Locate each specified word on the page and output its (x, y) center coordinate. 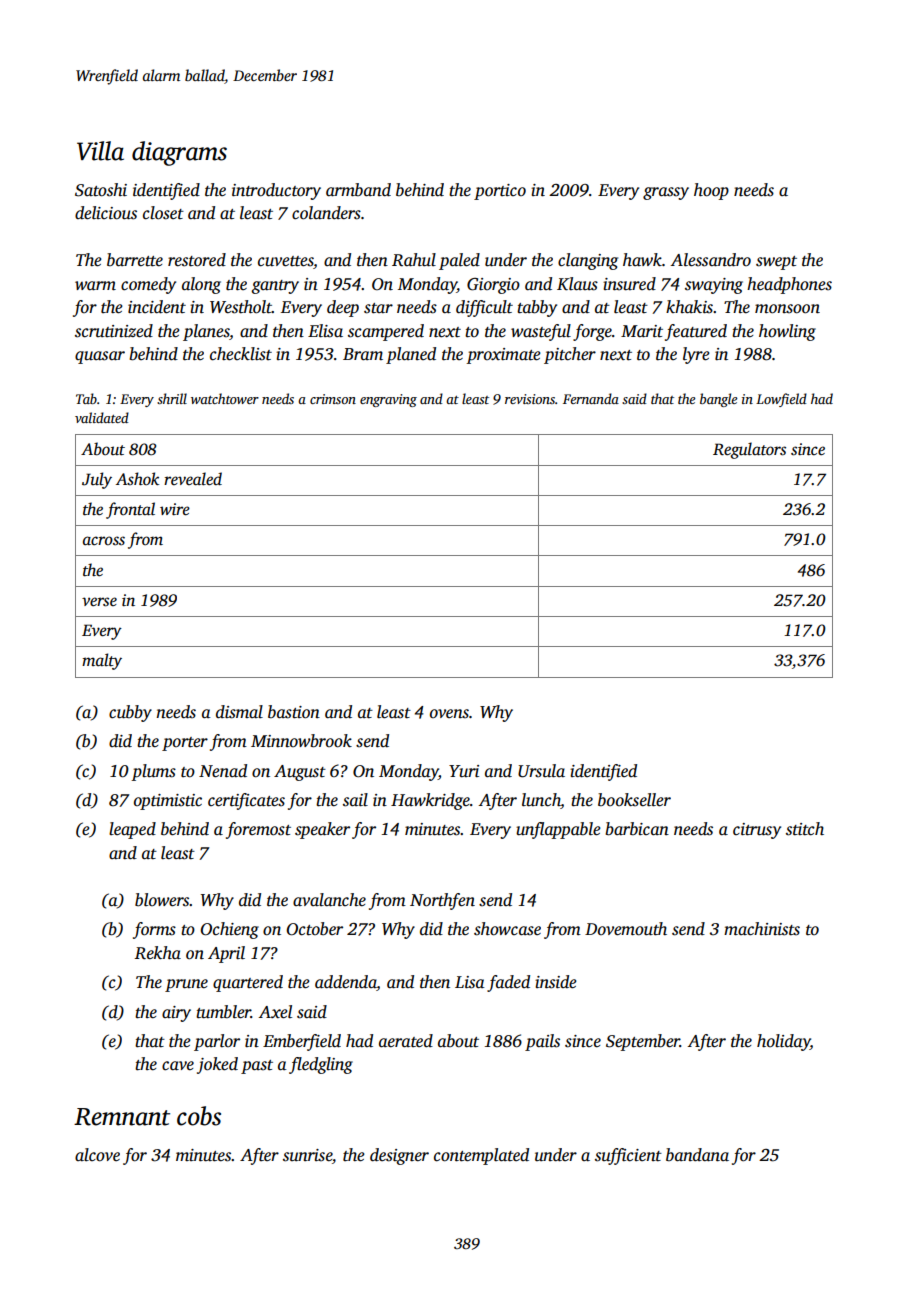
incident (157, 307)
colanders (326, 213)
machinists (762, 929)
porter (185, 744)
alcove (97, 1155)
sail (355, 800)
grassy (666, 193)
